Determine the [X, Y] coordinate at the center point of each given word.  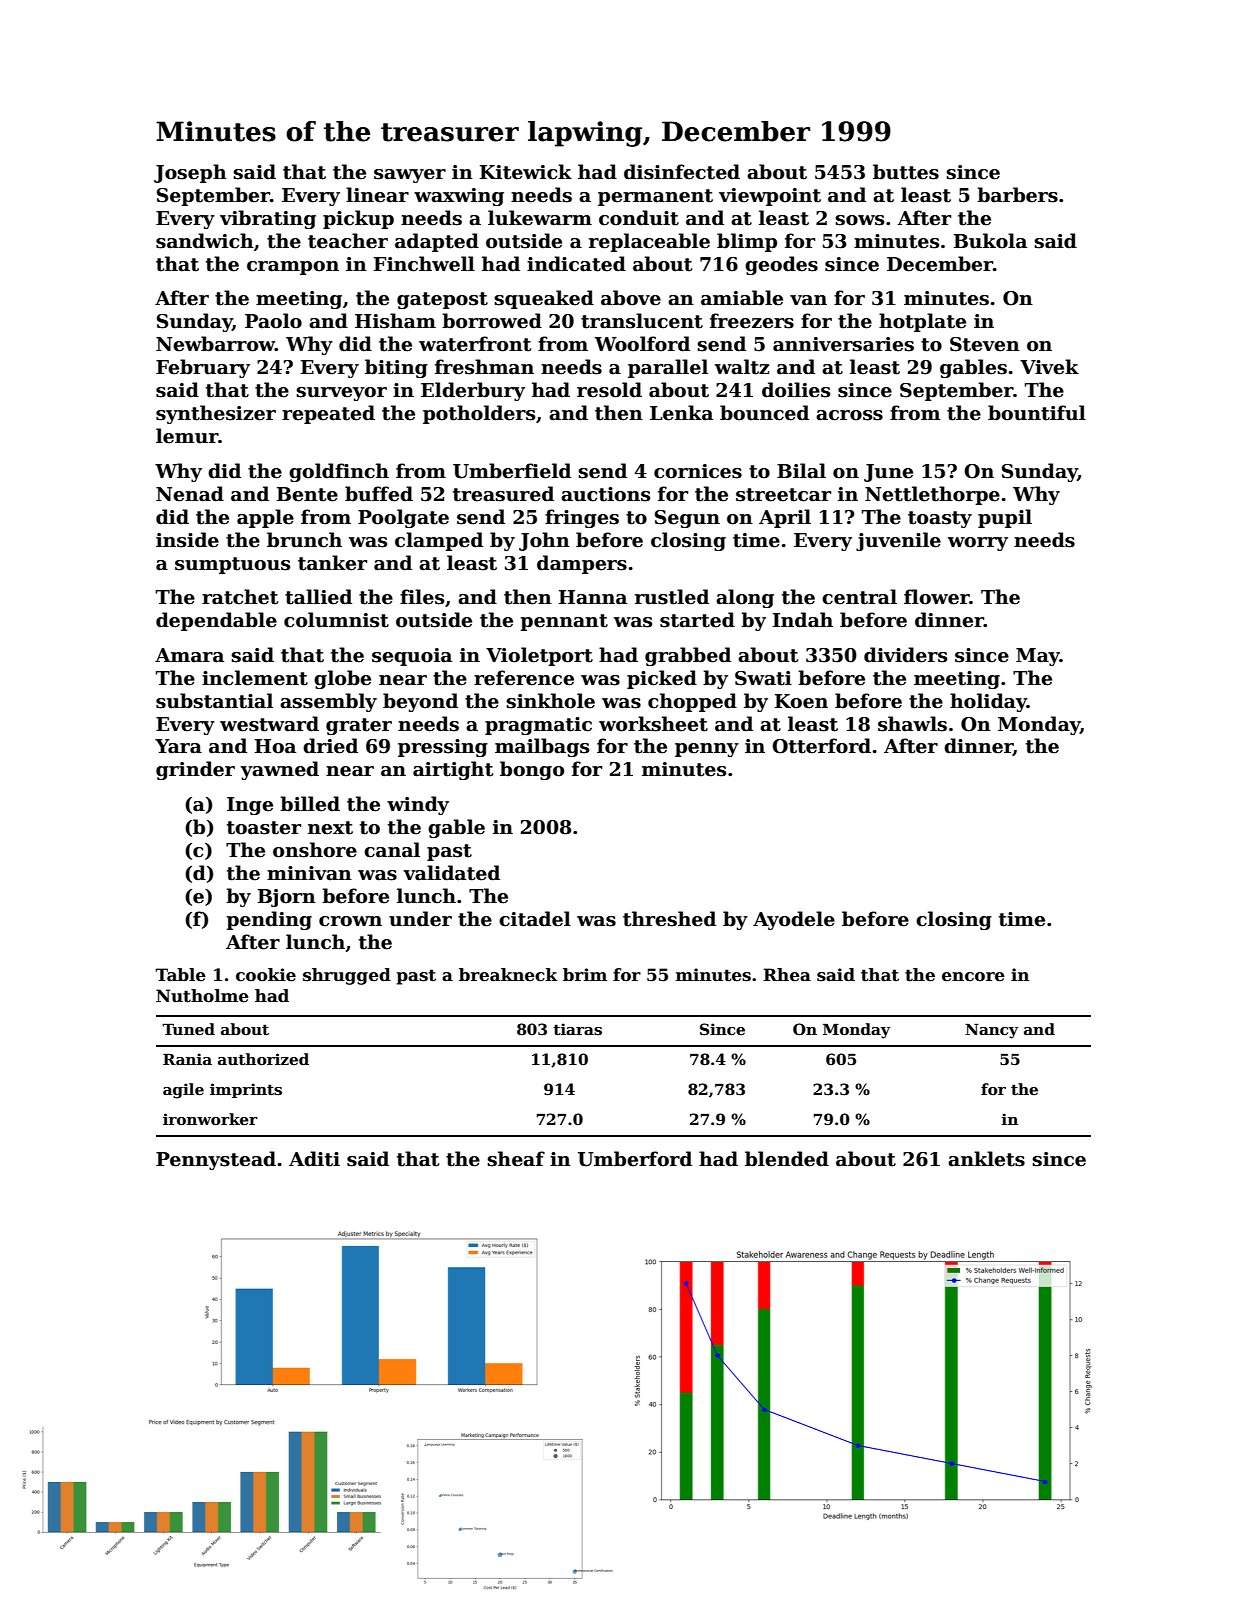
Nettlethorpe [932, 495]
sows [860, 220]
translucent [642, 321]
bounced [764, 413]
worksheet [653, 724]
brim [585, 975]
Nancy [992, 1031]
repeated [328, 414]
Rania [187, 1059]
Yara [178, 746]
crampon [293, 268]
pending [269, 920]
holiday [988, 702]
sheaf [516, 1159]
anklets [986, 1159]
